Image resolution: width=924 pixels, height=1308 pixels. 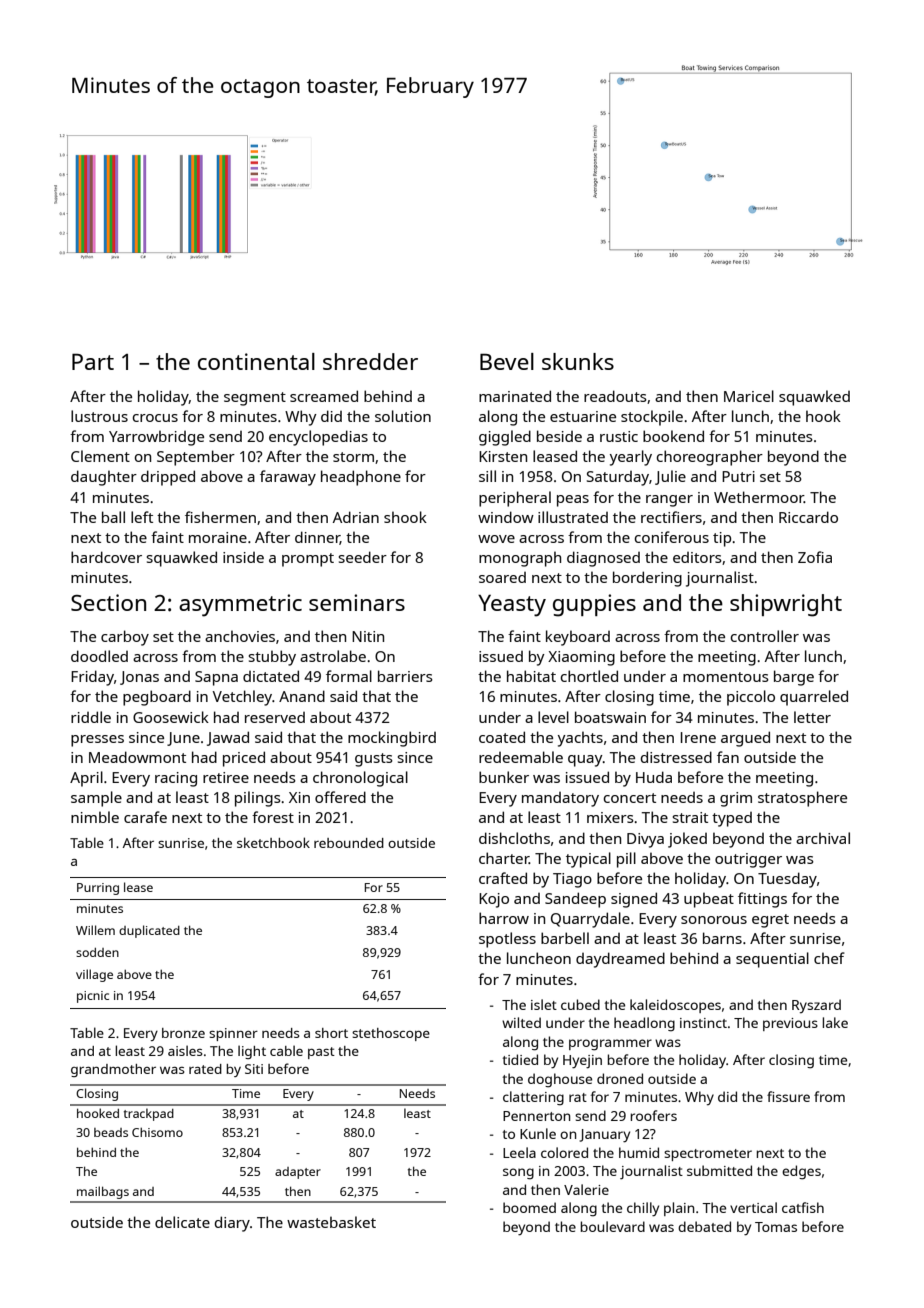 What do you see at coordinates (349, 843) in the document?
I see `rebounded` at bounding box center [349, 843].
